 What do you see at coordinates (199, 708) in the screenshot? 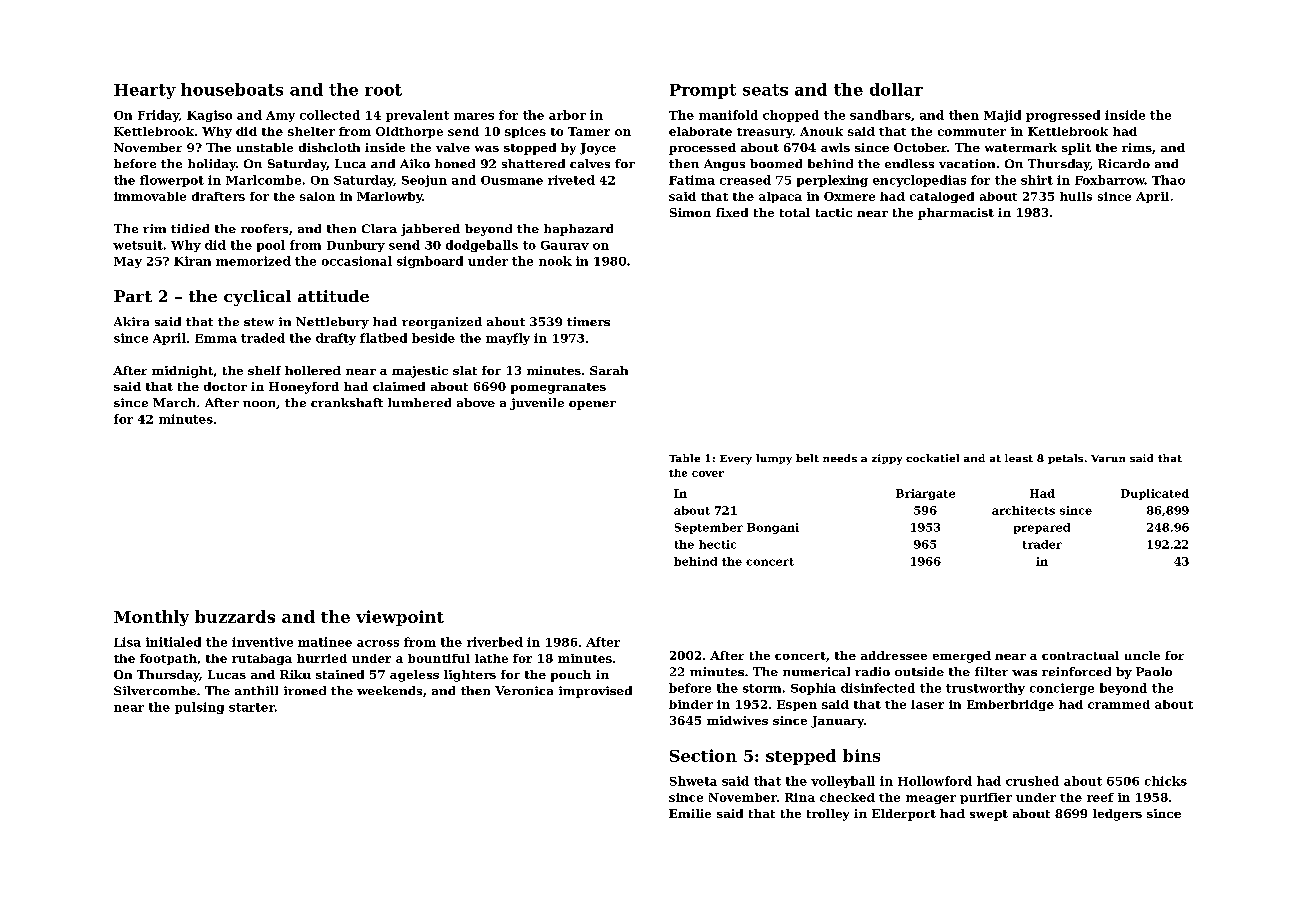
I see `pulsing` at bounding box center [199, 708].
